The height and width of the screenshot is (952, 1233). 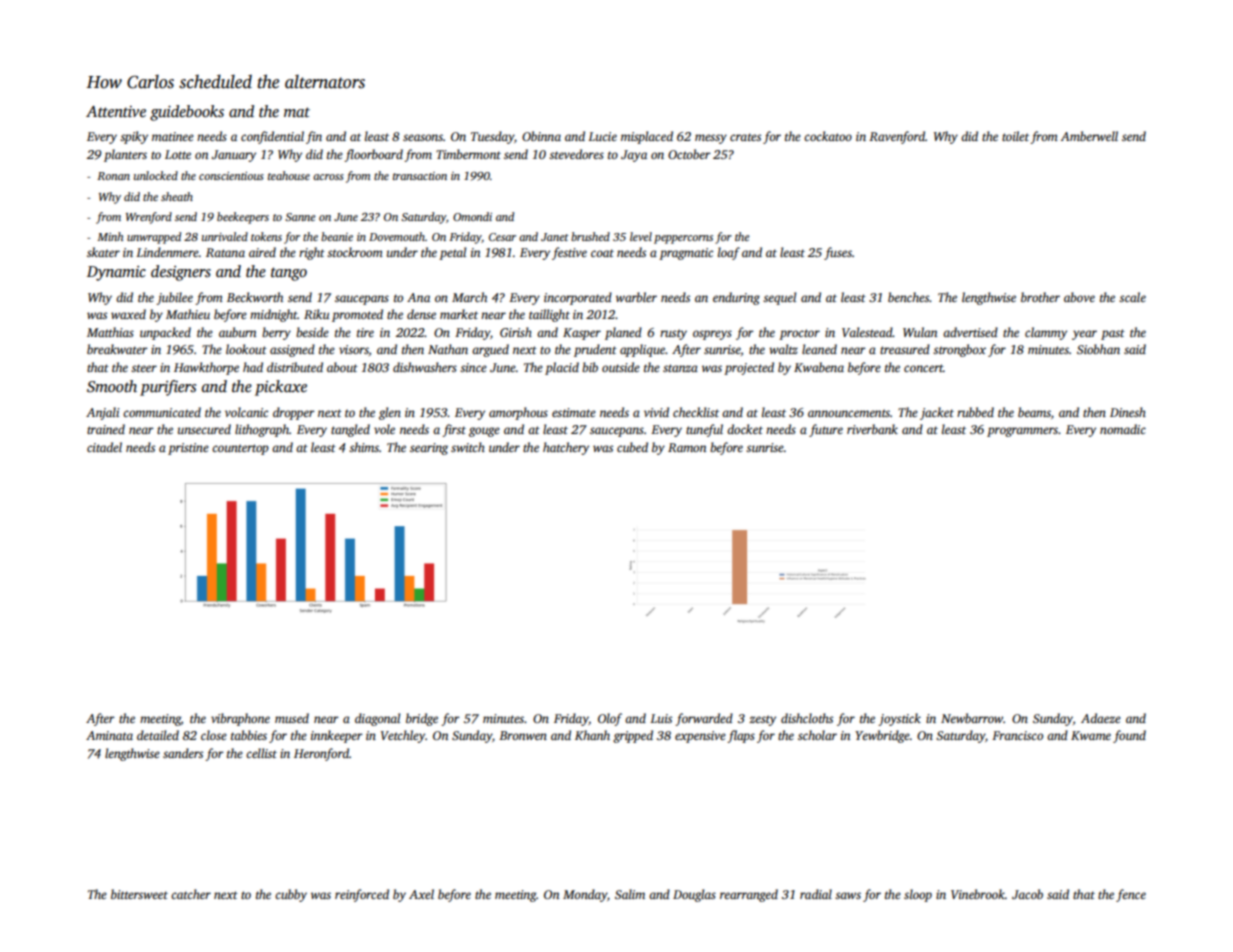 What do you see at coordinates (291, 895) in the screenshot?
I see `cubby` at bounding box center [291, 895].
